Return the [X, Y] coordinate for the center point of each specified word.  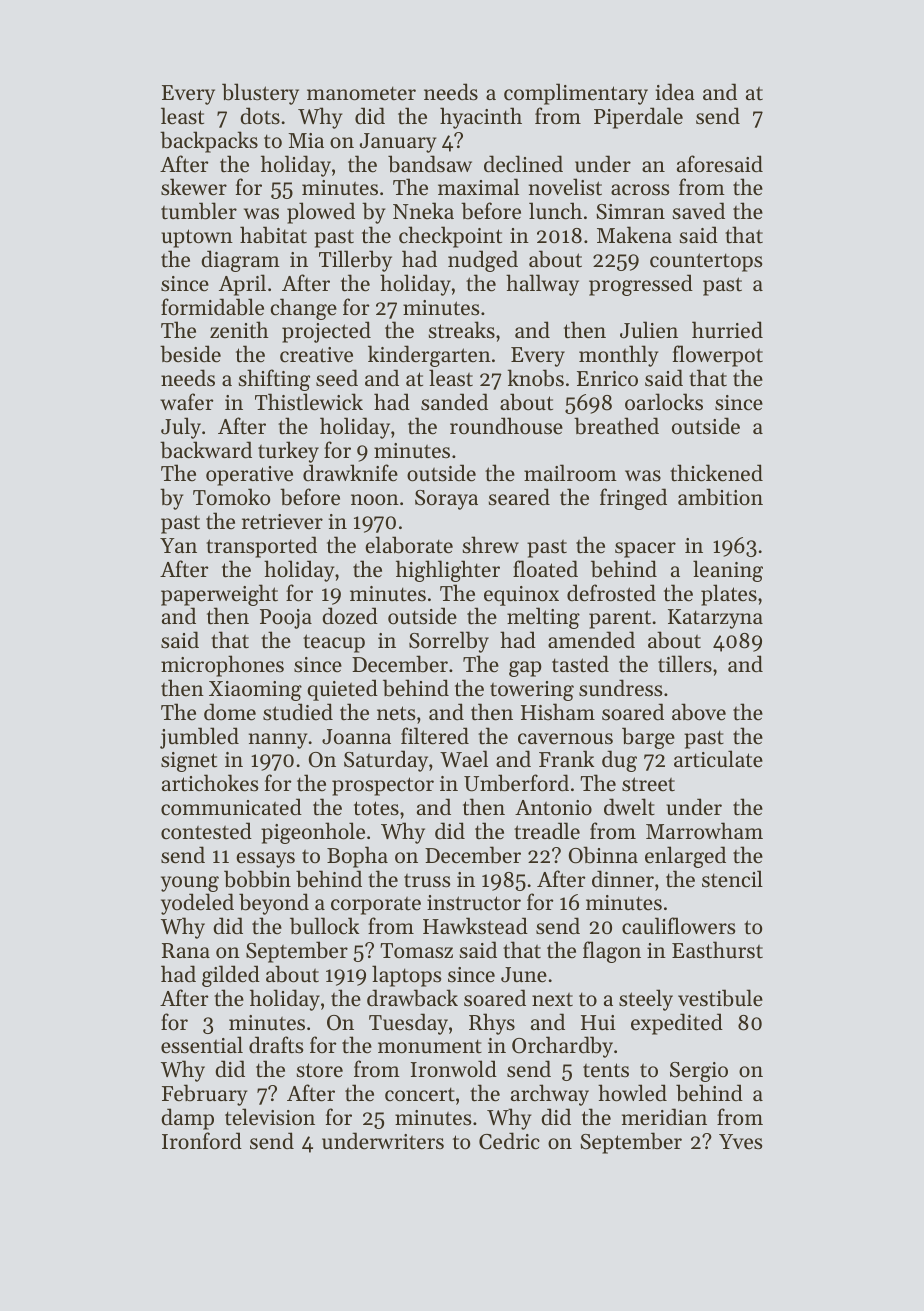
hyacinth [481, 118]
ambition [720, 497]
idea [675, 92]
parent [620, 619]
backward [206, 450]
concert [420, 1094]
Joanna [356, 737]
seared [519, 497]
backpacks [209, 142]
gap [525, 669]
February [204, 1095]
